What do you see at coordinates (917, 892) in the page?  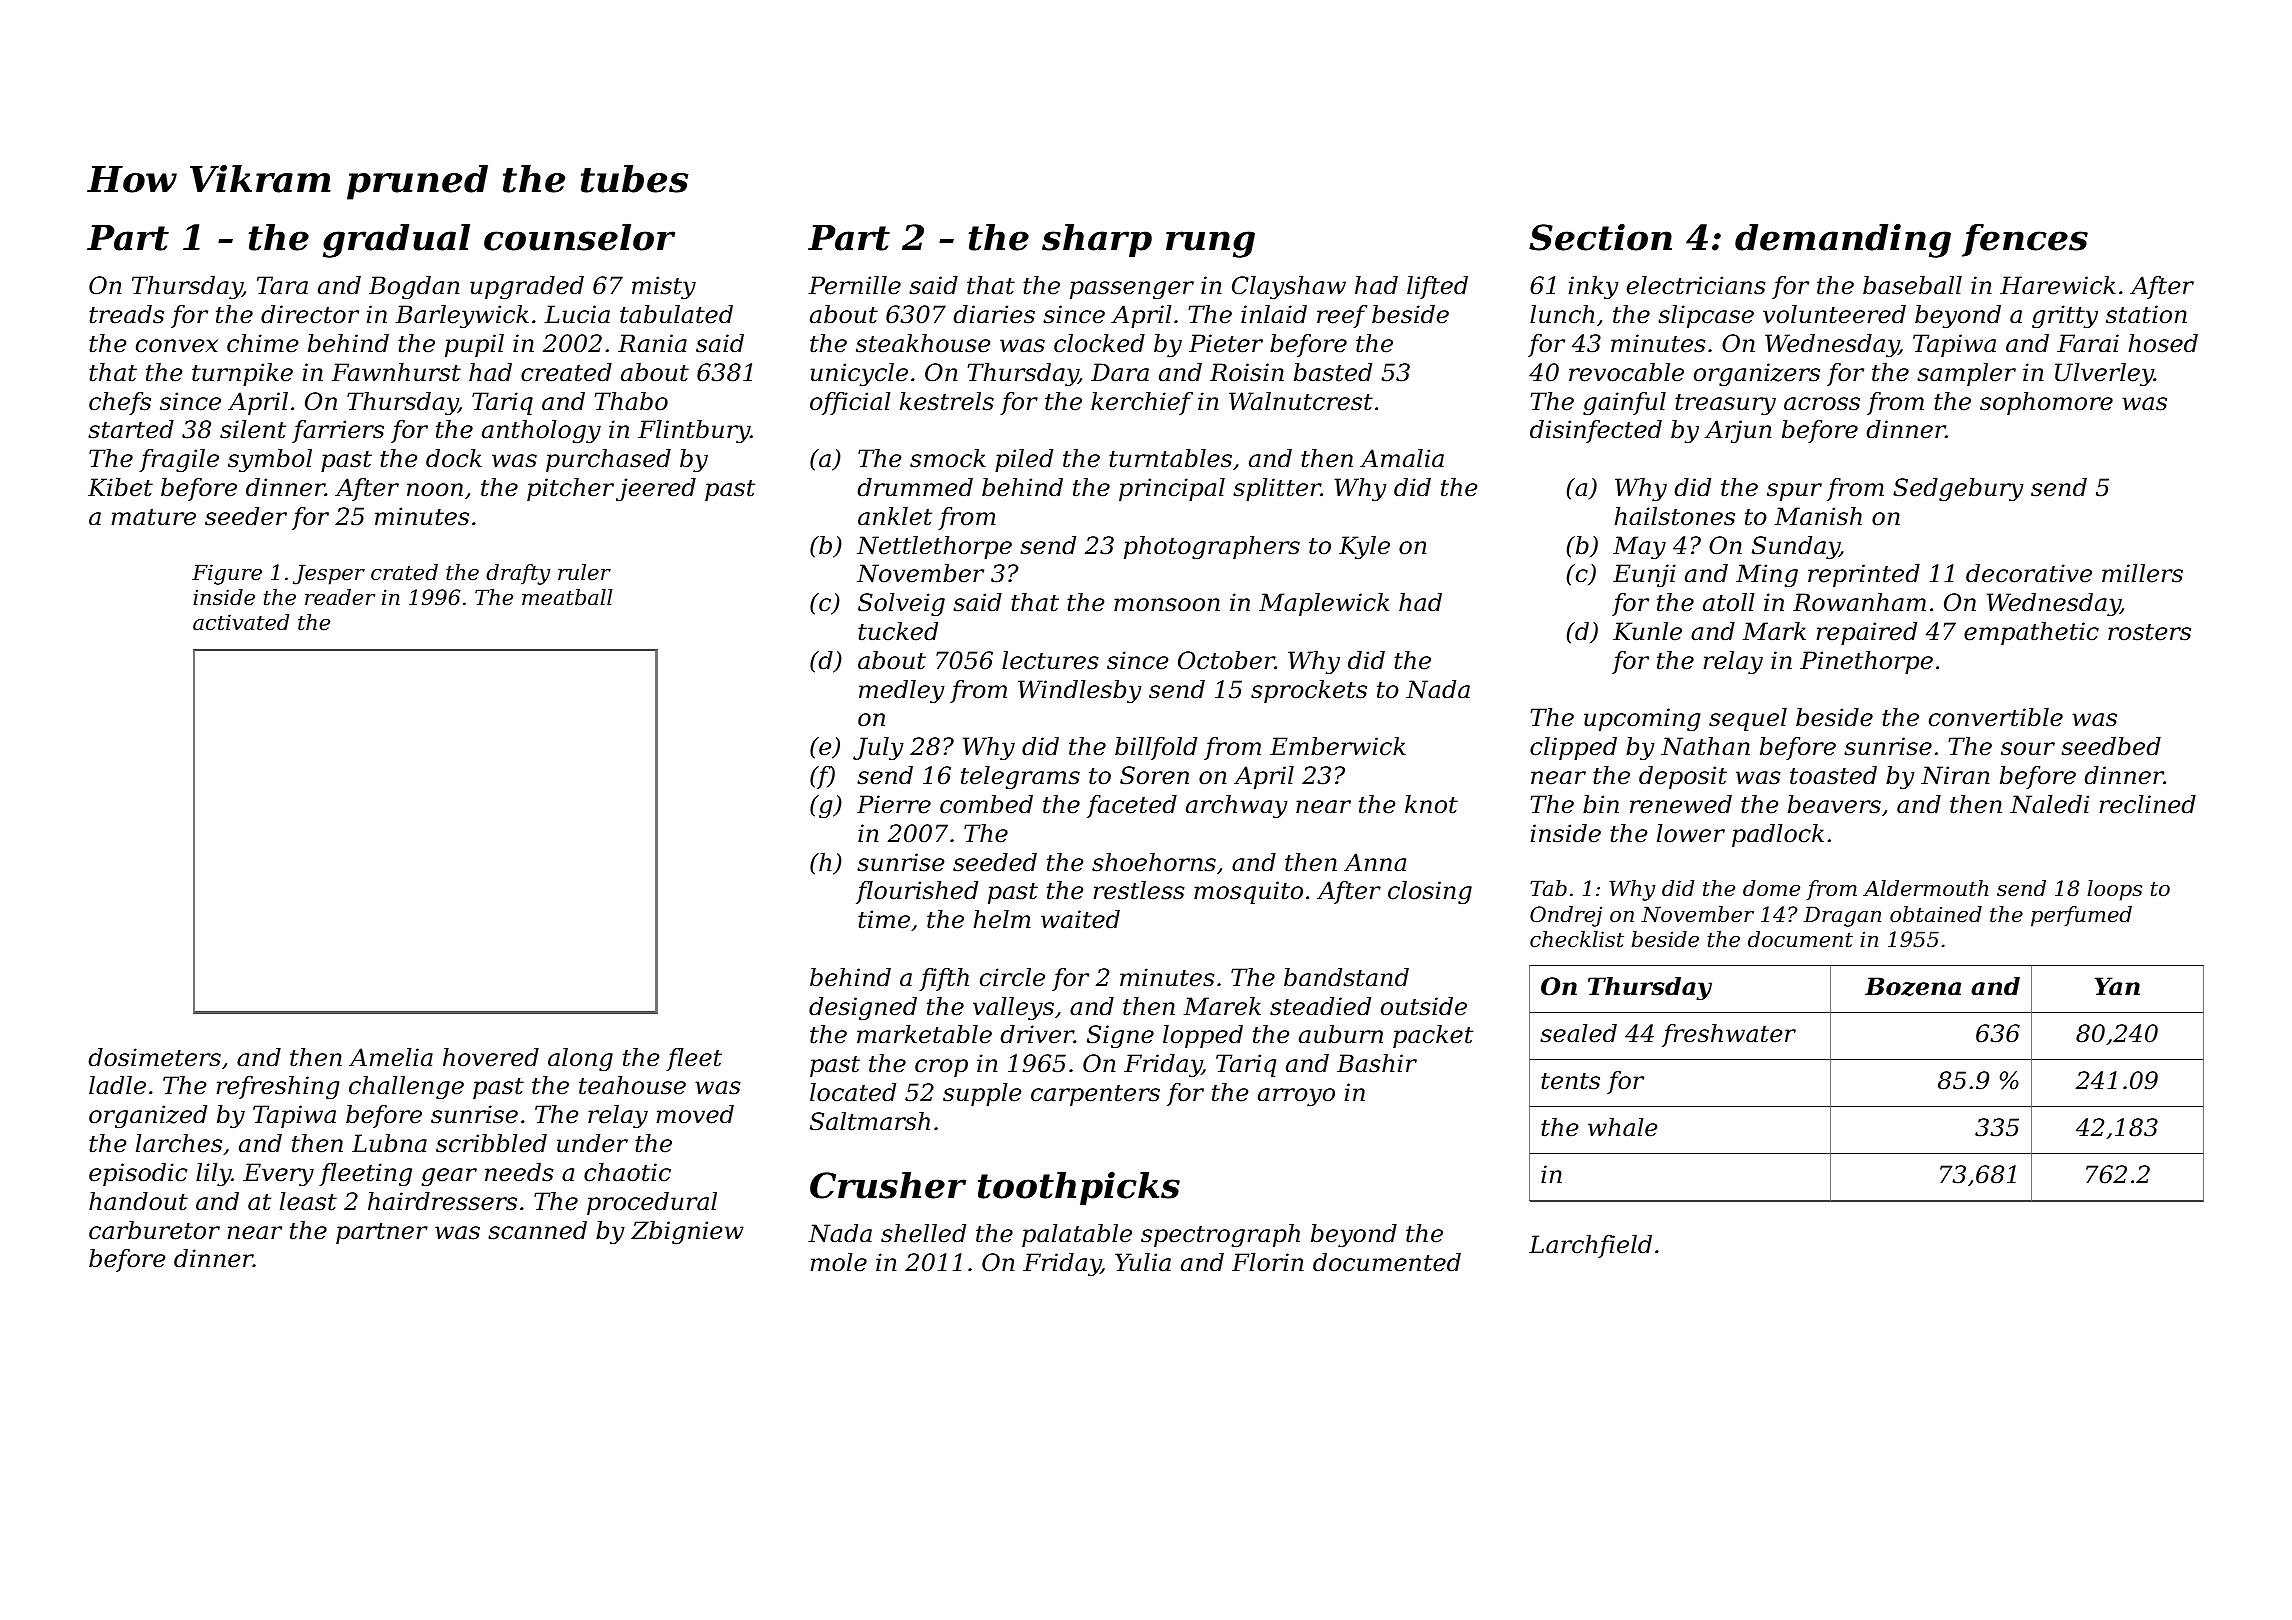 I see `flourished` at bounding box center [917, 892].
